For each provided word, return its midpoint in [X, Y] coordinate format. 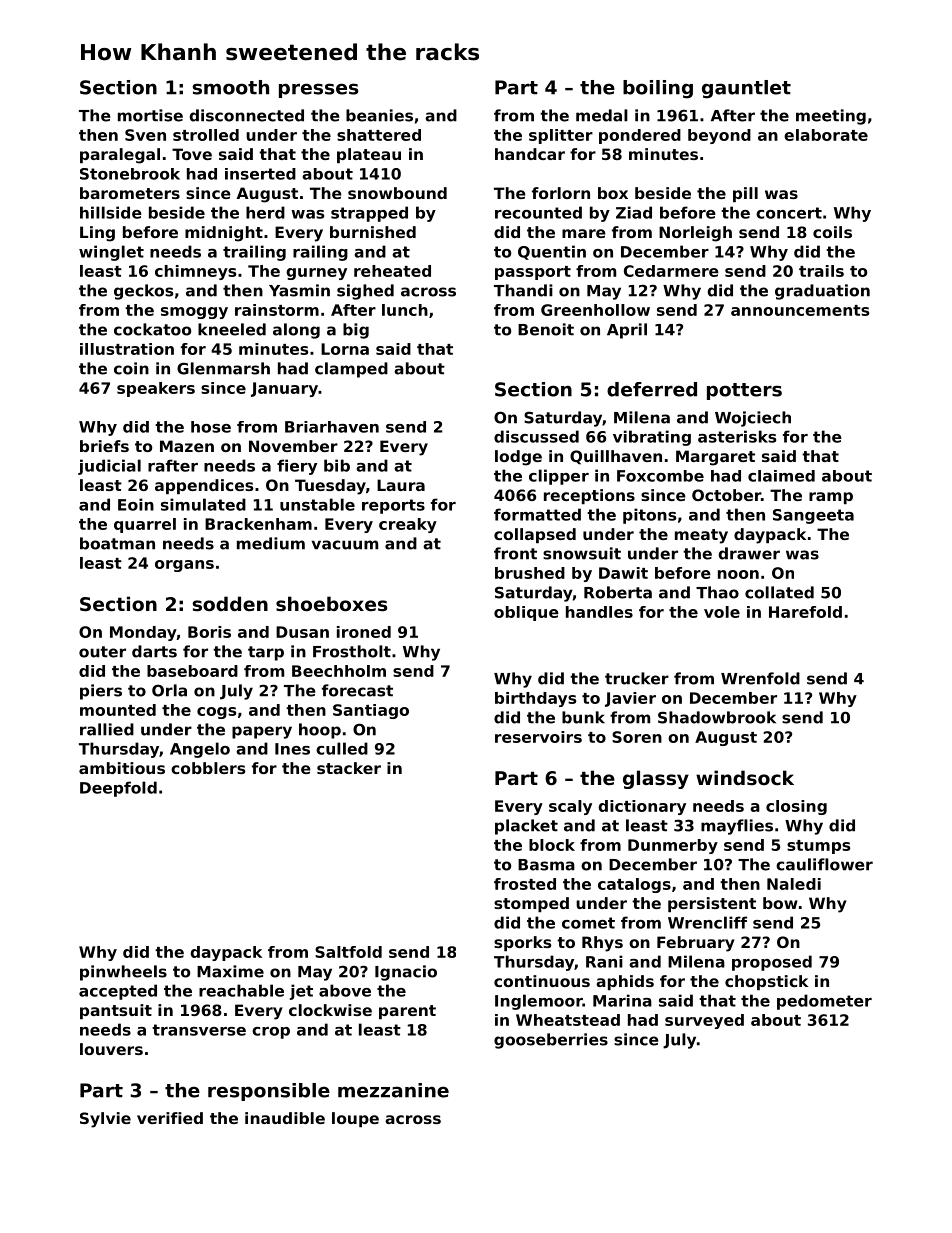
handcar [530, 154]
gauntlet [746, 89]
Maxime [230, 971]
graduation [822, 292]
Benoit [546, 329]
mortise [150, 115]
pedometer [824, 1002]
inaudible [285, 1118]
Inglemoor [539, 1002]
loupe [355, 1119]
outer [102, 652]
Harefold [805, 612]
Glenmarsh [223, 368]
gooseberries [551, 1041]
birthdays [535, 699]
